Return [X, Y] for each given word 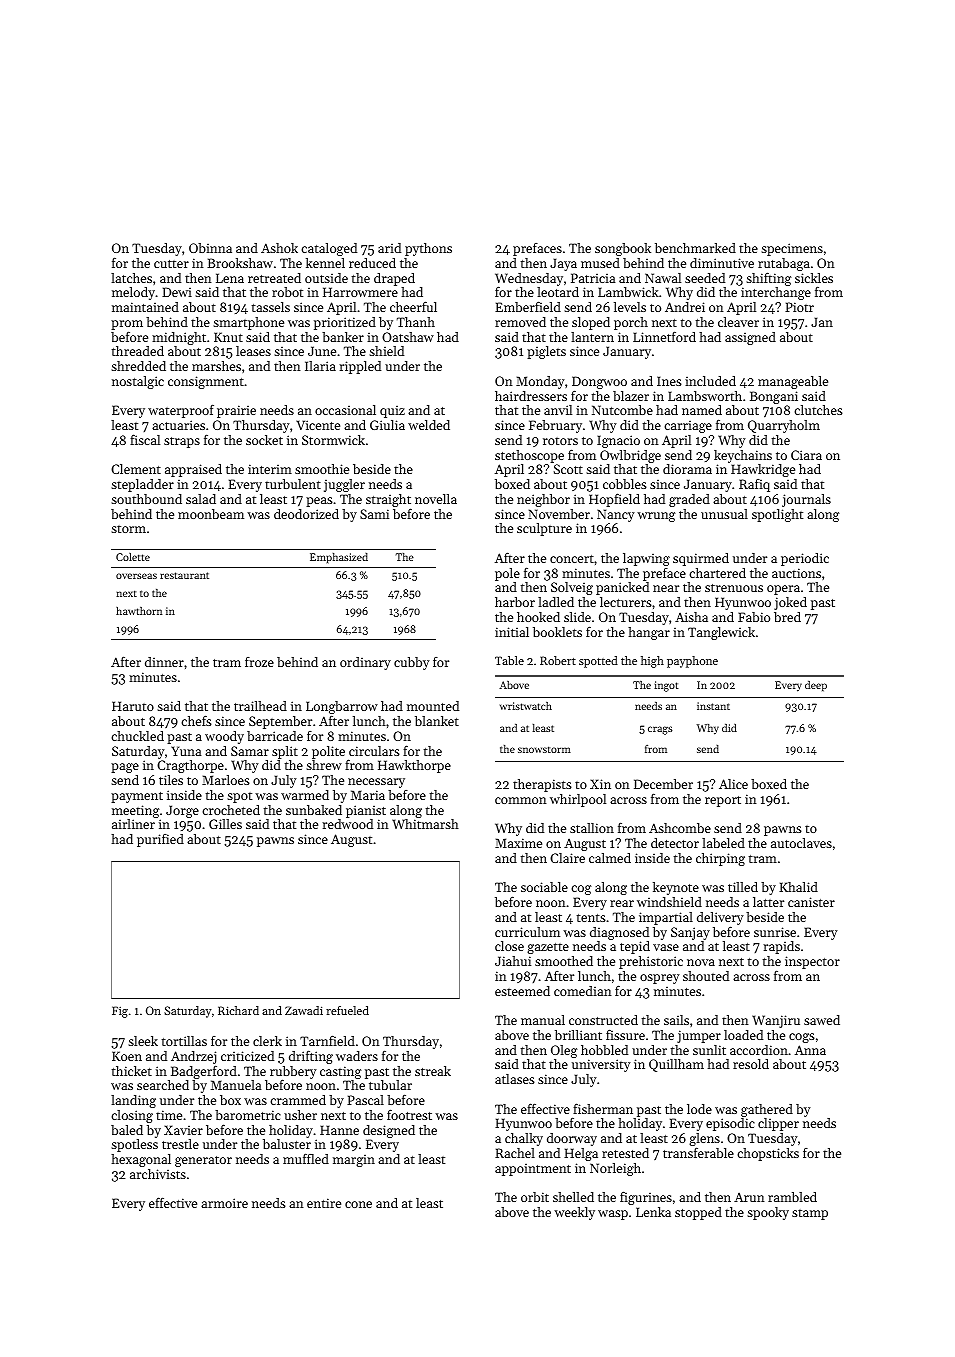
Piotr [799, 307]
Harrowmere [360, 292]
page [125, 768]
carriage [688, 427]
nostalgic [138, 382]
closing [132, 1116]
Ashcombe [680, 828]
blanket [437, 721]
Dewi [177, 292]
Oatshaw [408, 337]
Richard [238, 1010]
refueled [347, 1010]
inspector [812, 962]
